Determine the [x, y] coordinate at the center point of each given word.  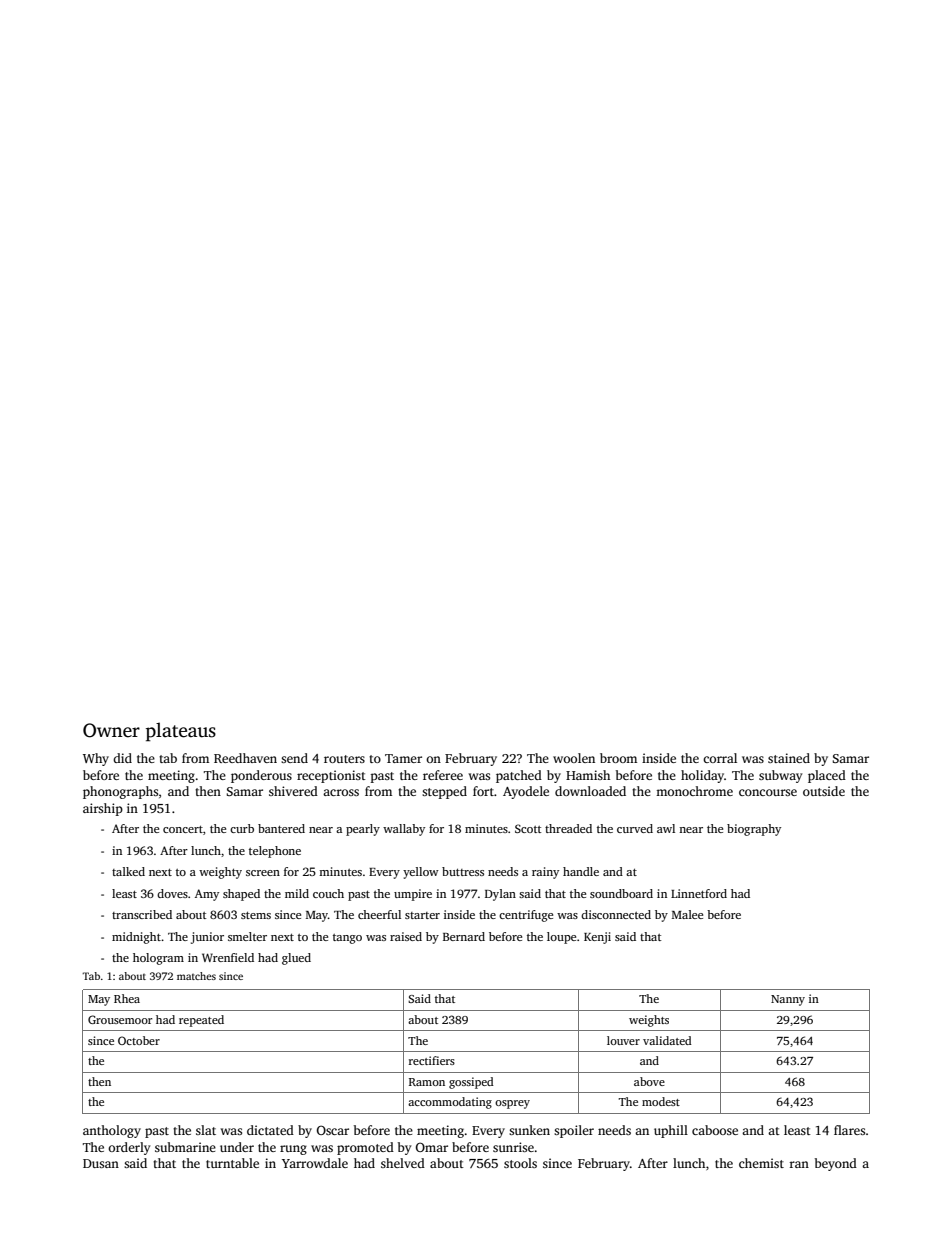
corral [720, 758]
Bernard [464, 936]
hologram [158, 959]
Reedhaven [245, 758]
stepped [444, 792]
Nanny [788, 1000]
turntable [232, 1163]
